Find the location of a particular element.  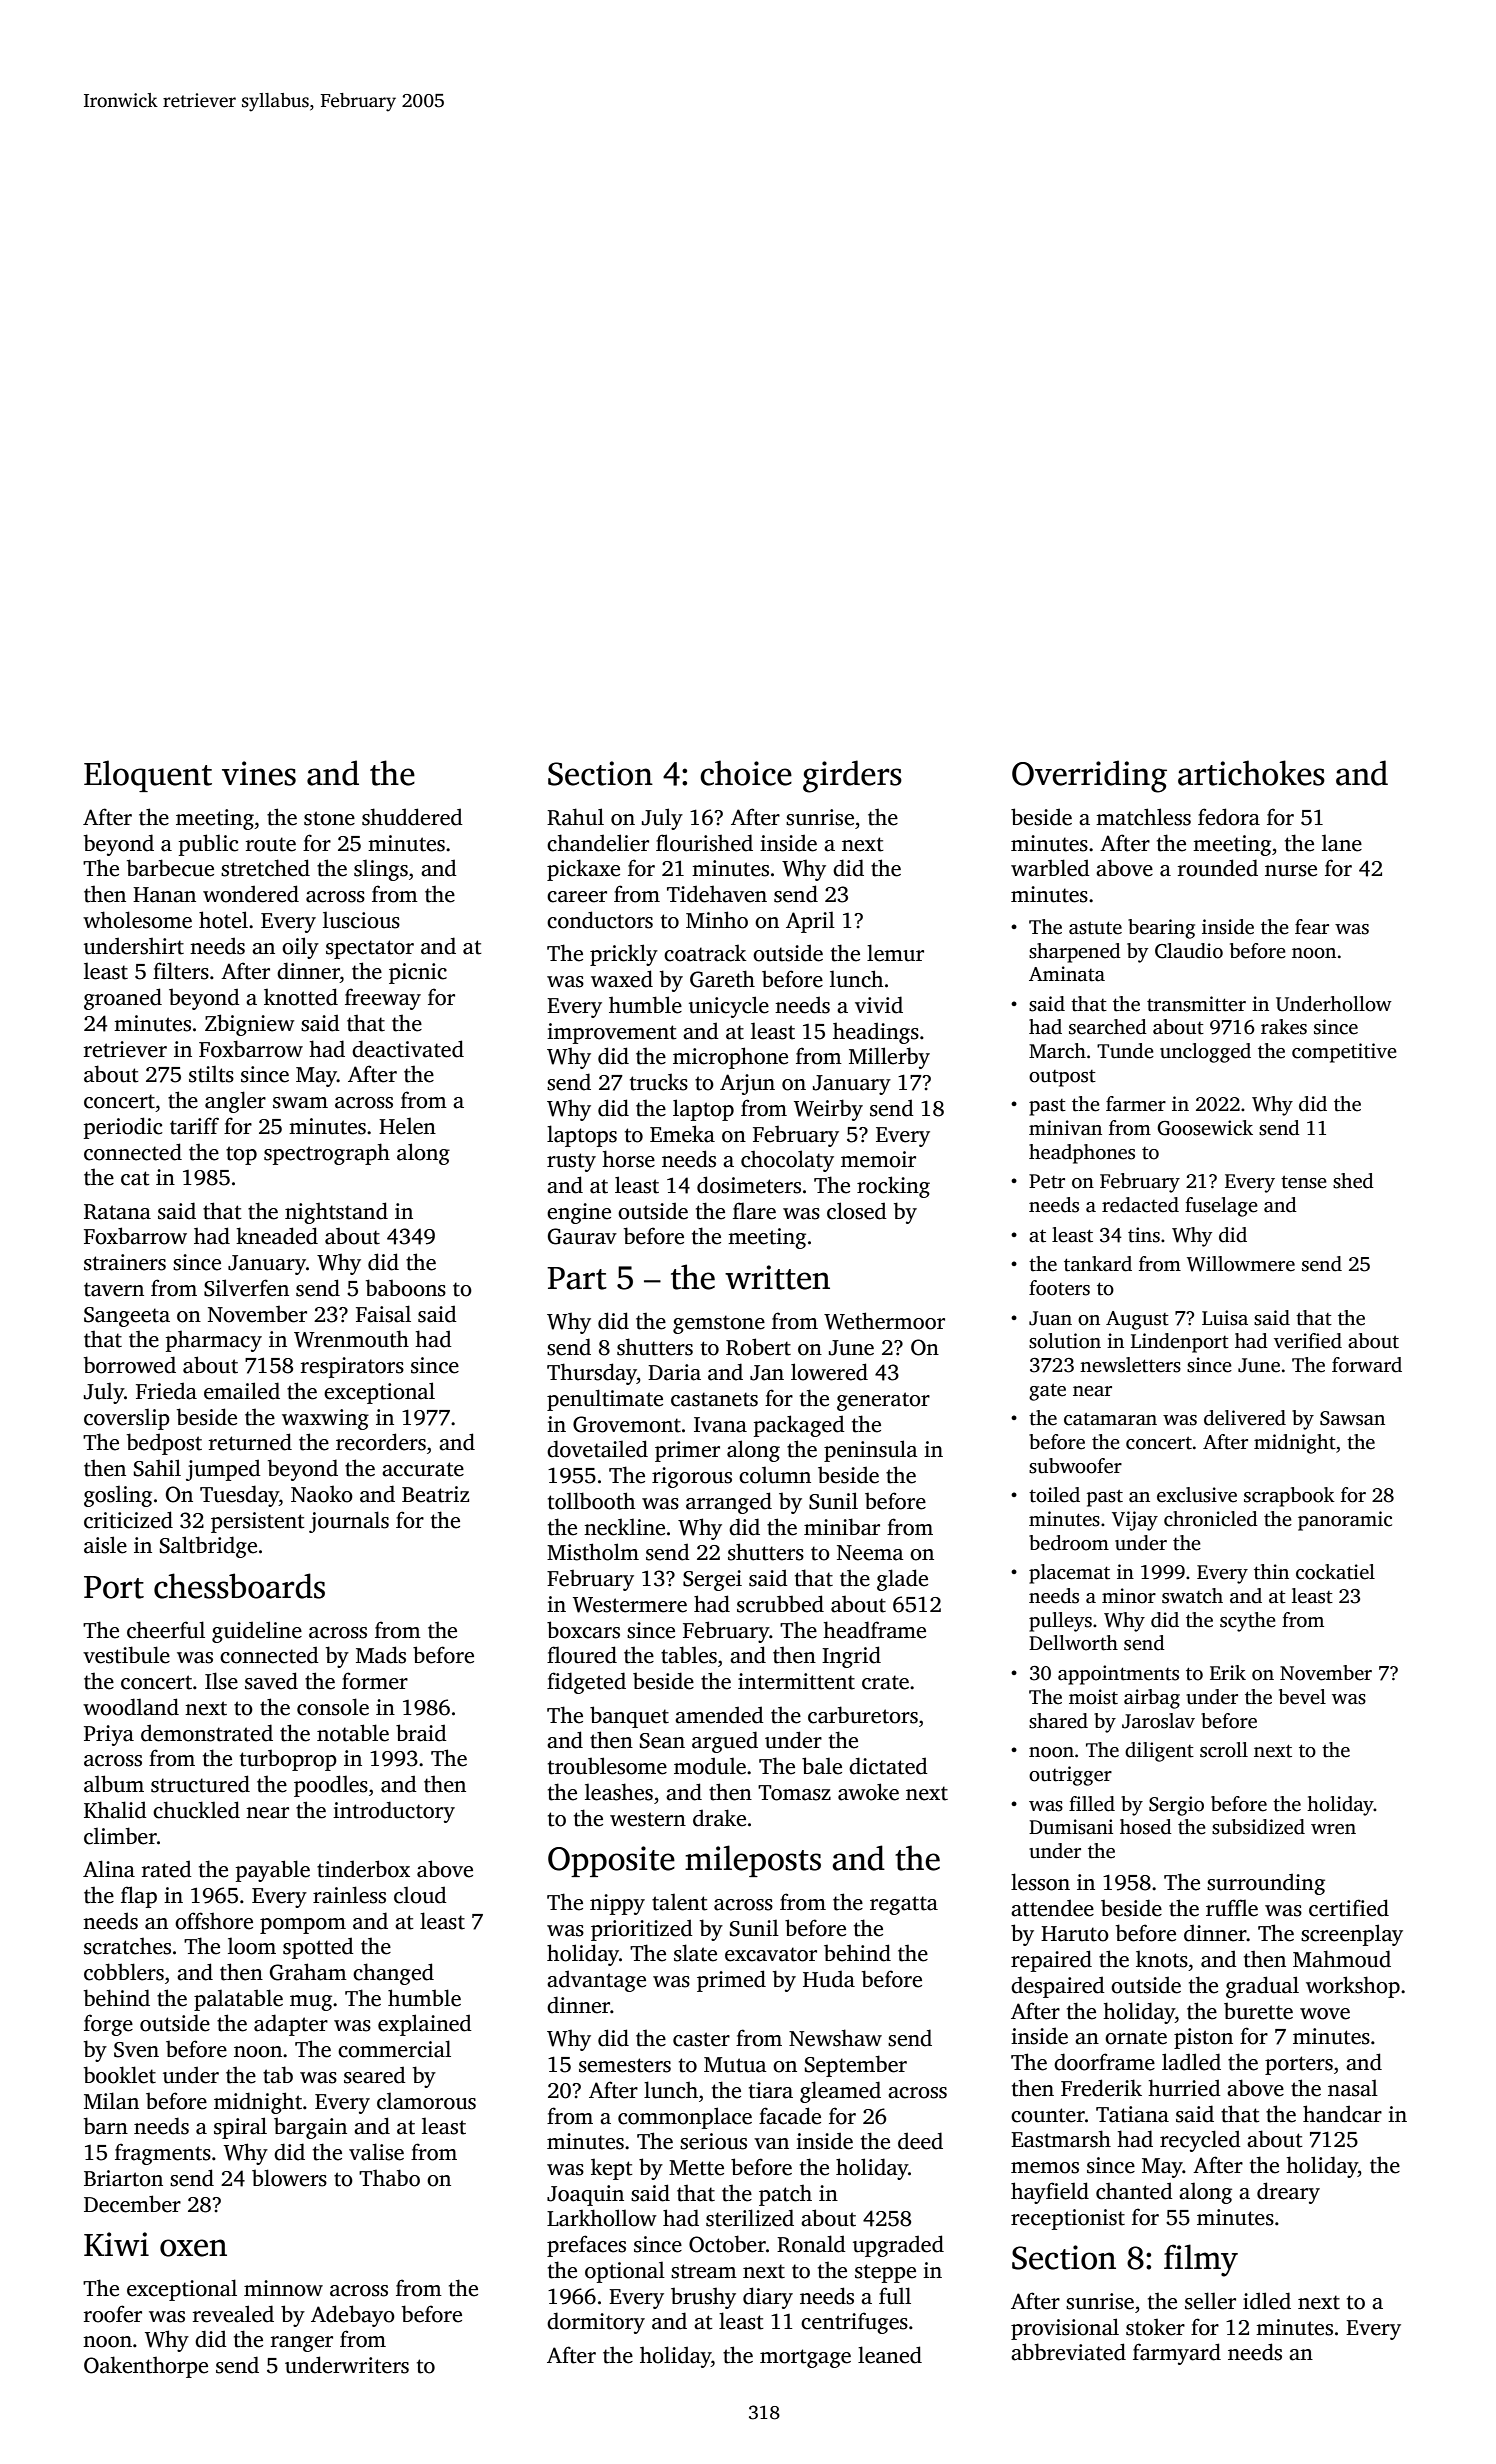

wholesome is located at coordinates (137, 920).
